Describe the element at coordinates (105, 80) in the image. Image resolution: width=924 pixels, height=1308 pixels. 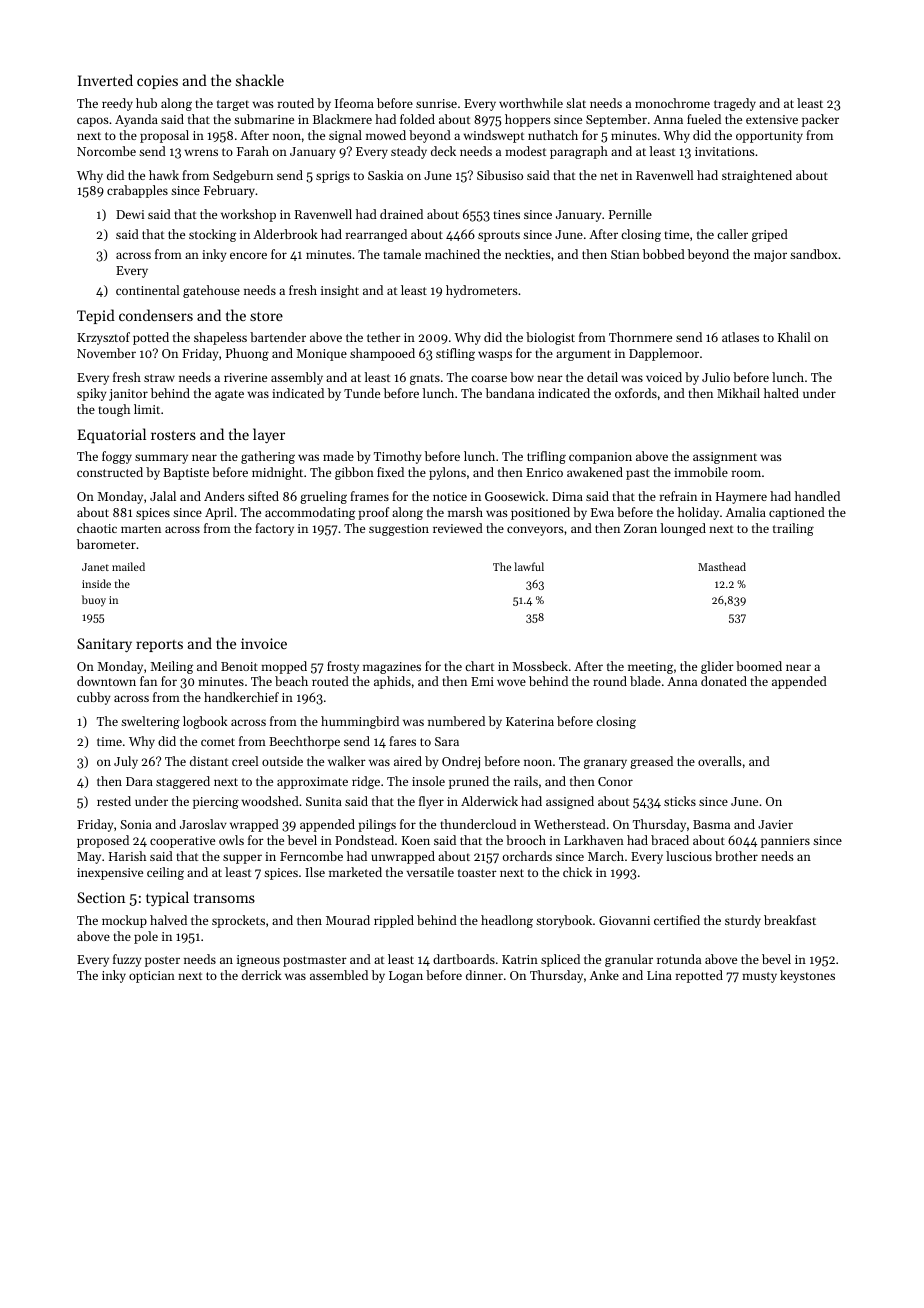
I see `Inverted` at that location.
